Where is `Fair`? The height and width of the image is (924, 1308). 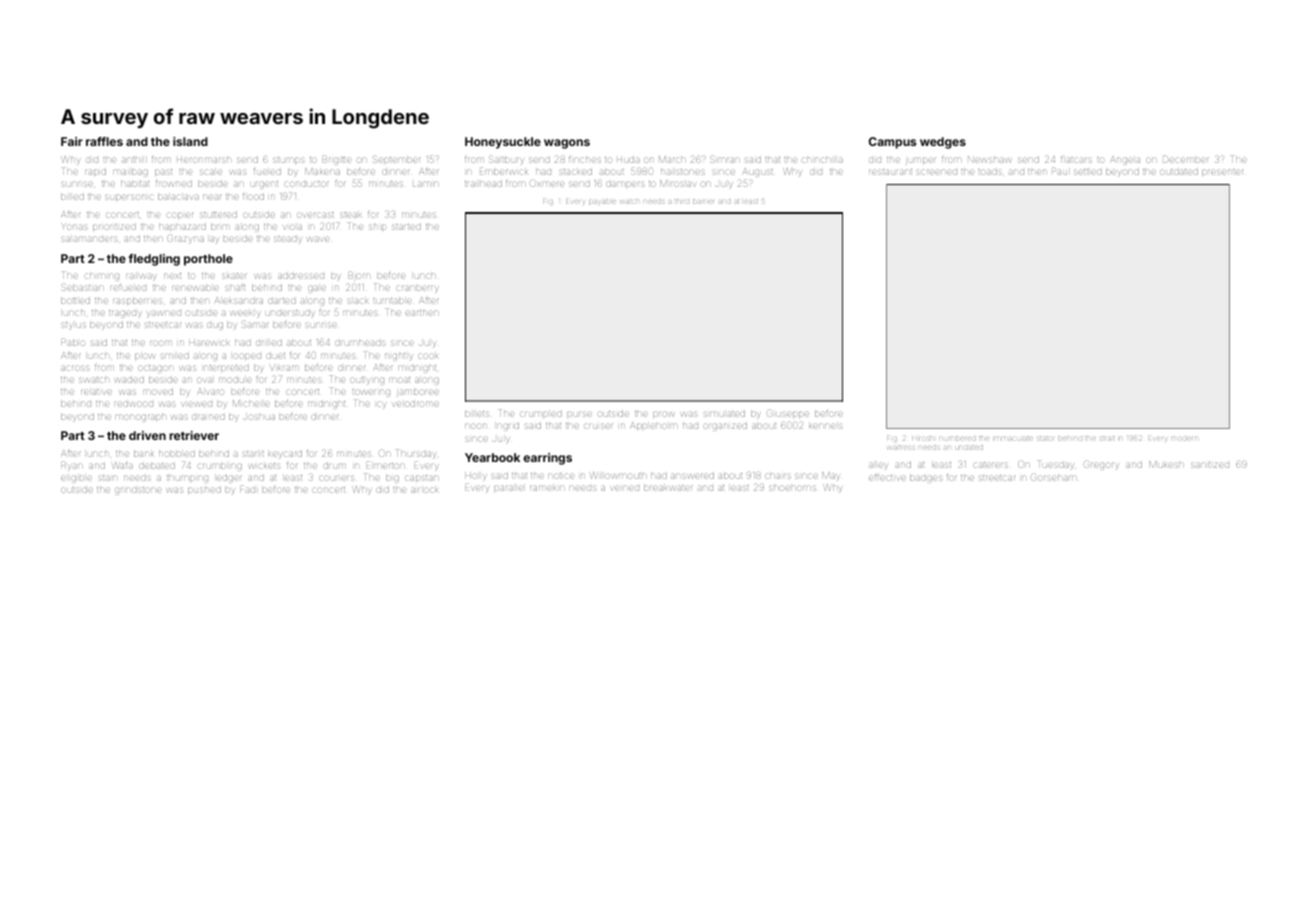
Fair is located at coordinates (72, 141).
